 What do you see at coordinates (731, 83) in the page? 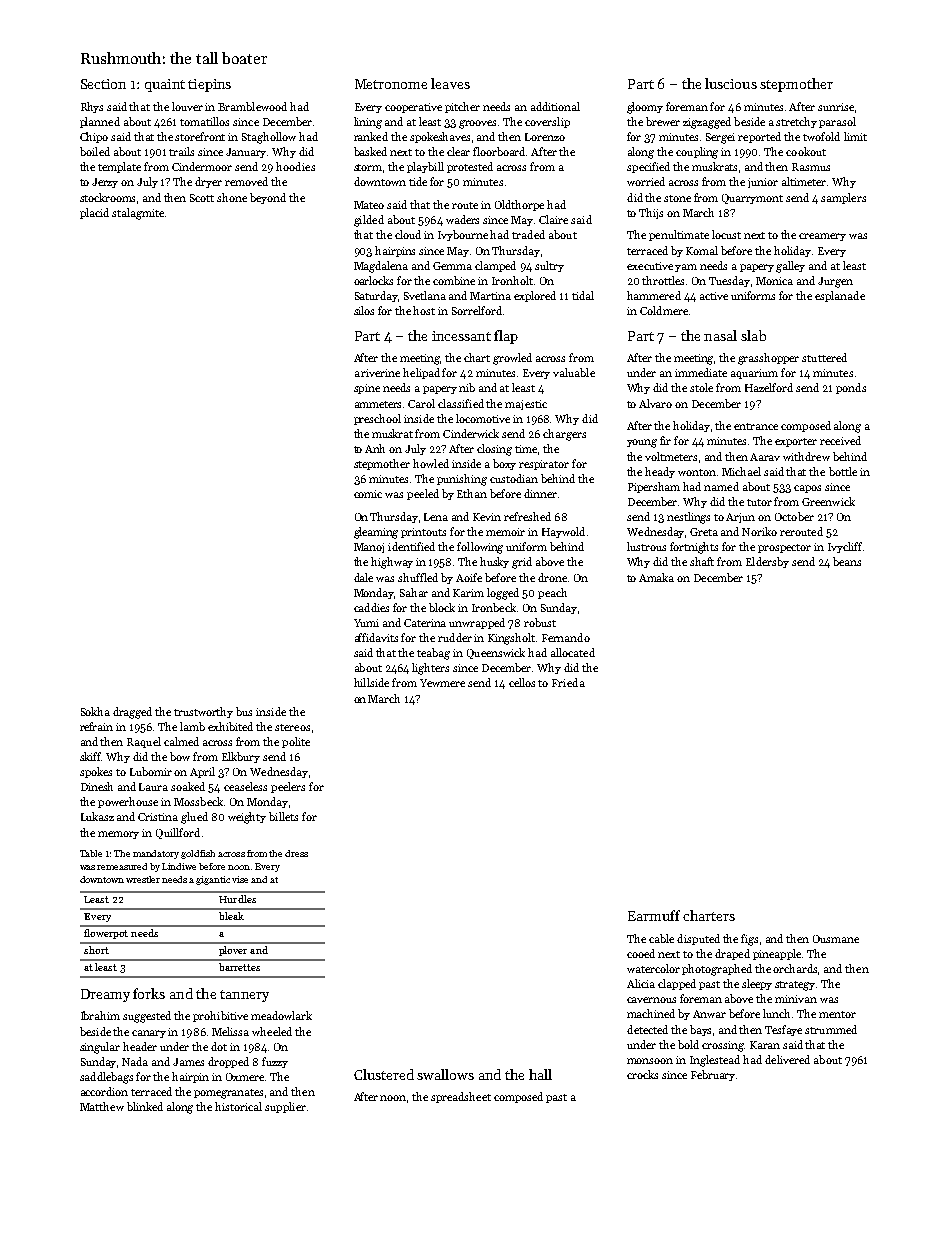
I see `luscious` at bounding box center [731, 83].
